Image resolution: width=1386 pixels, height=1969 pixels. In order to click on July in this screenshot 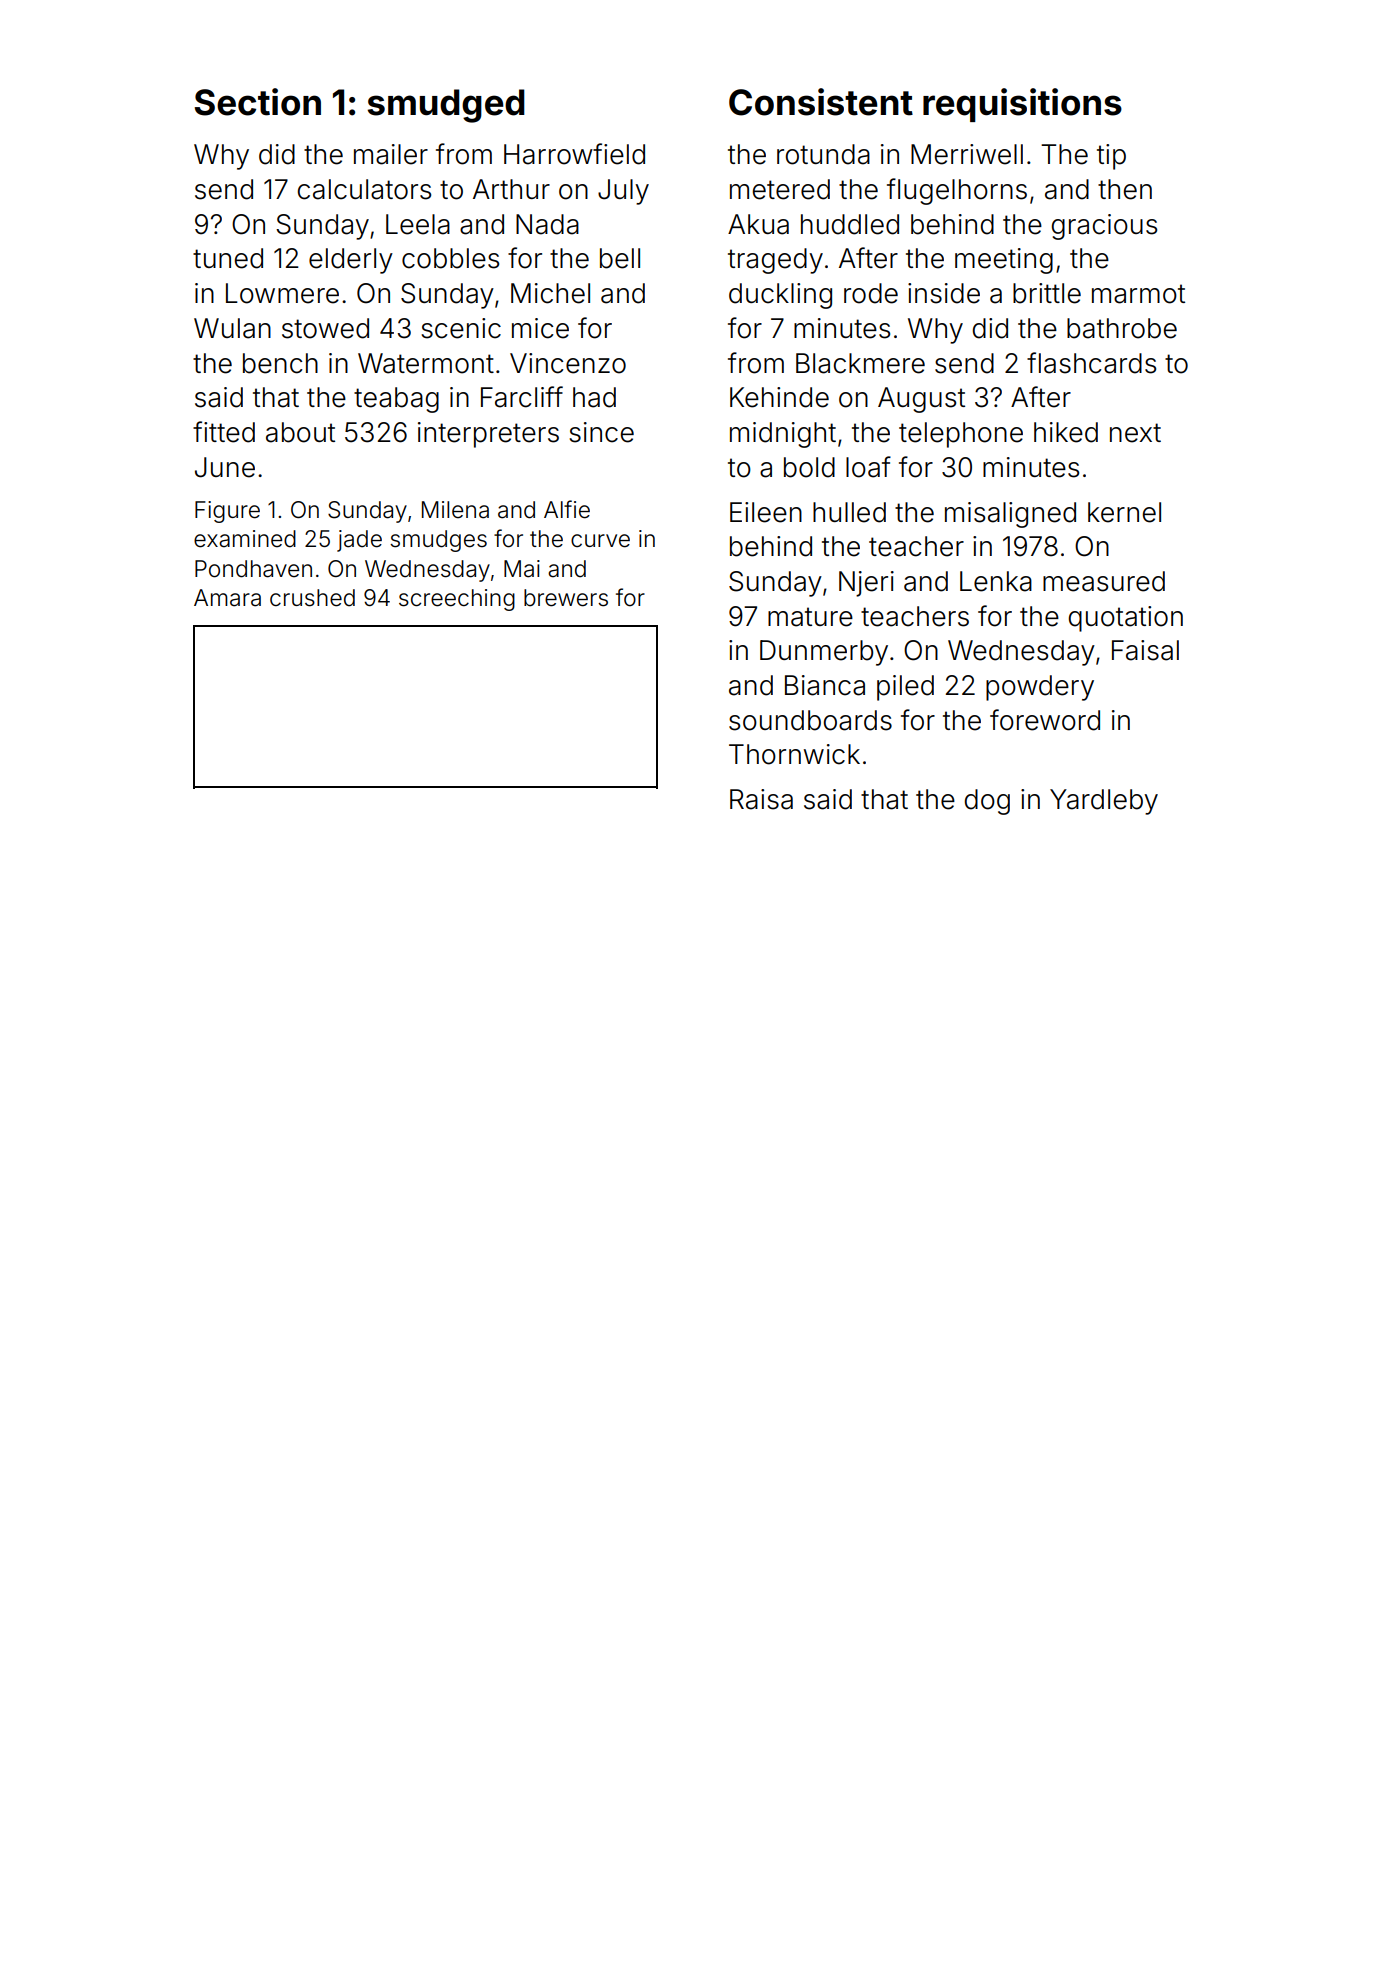, I will do `click(623, 192)`.
